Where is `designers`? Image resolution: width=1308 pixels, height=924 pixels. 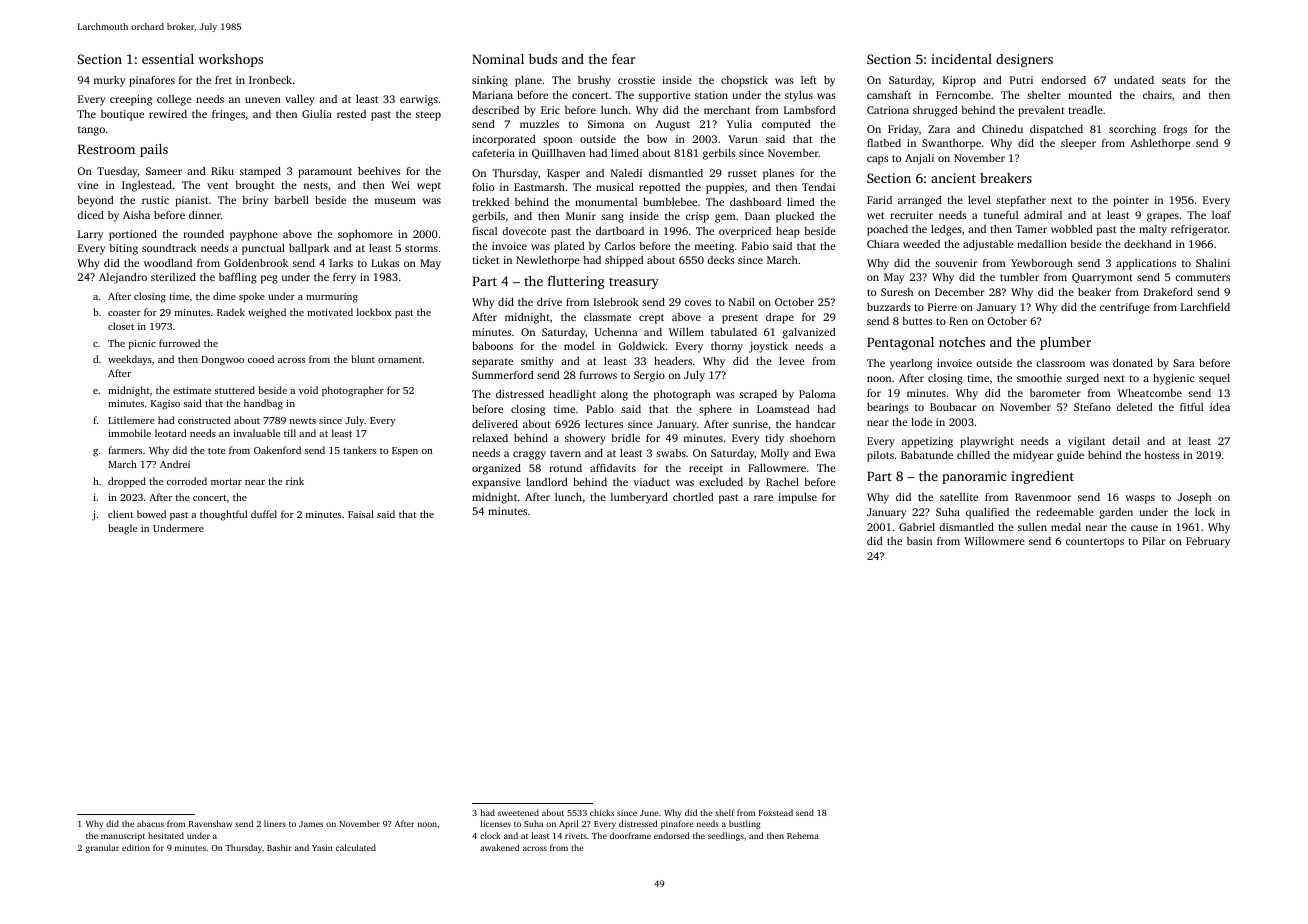 designers is located at coordinates (1024, 60).
